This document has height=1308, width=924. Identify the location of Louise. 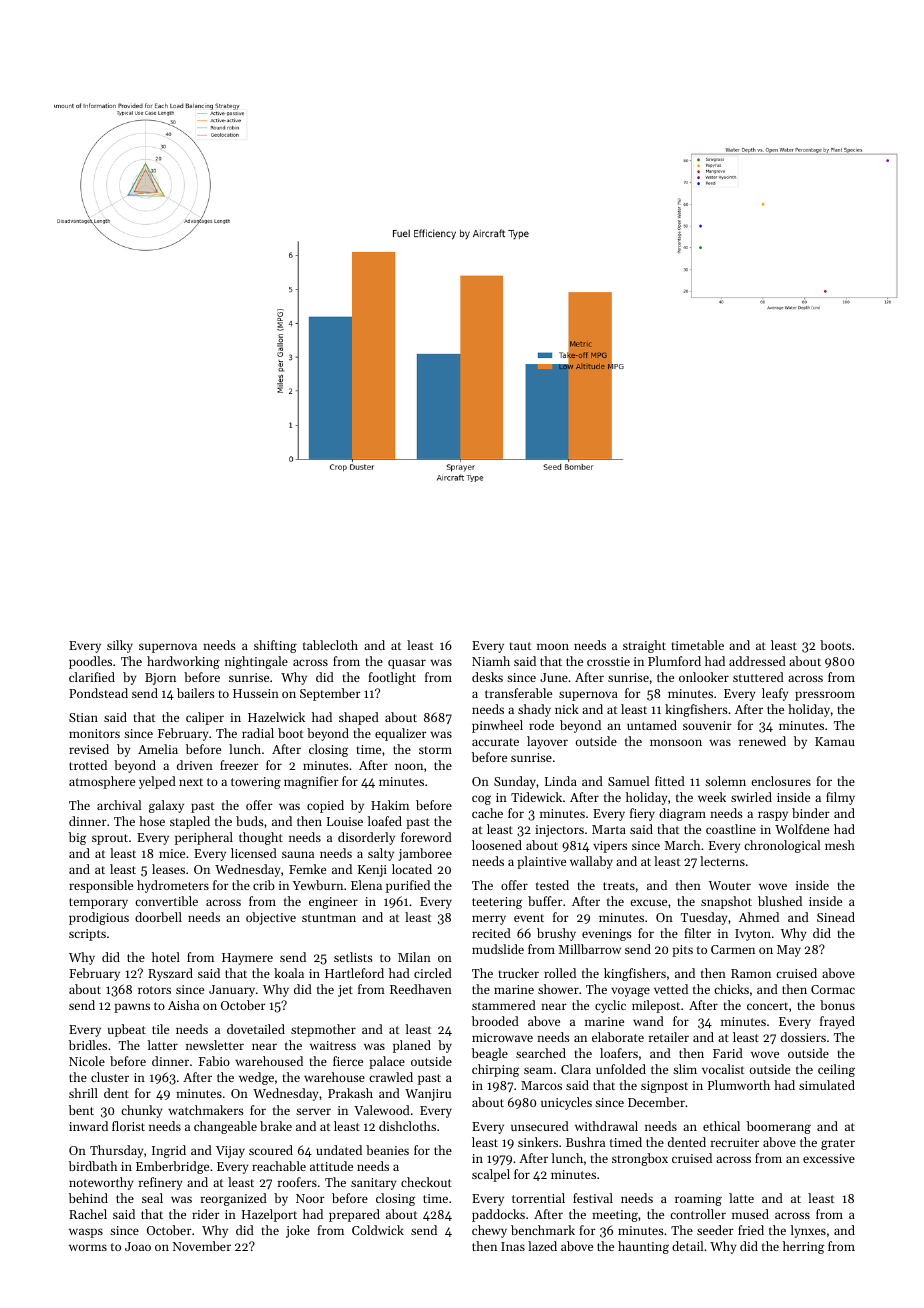
(345, 821).
